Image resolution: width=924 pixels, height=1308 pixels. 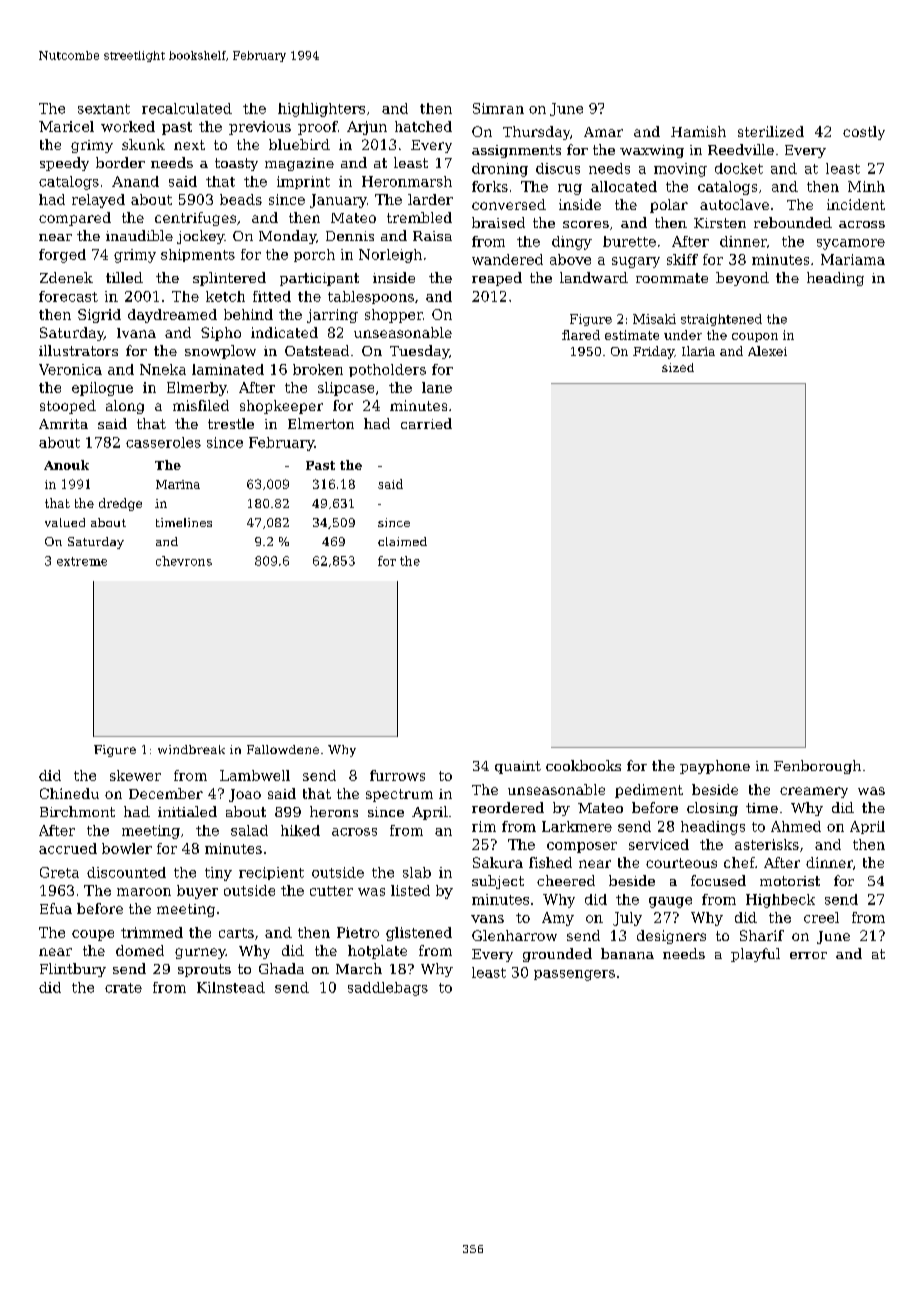 What do you see at coordinates (201, 405) in the screenshot?
I see `misfiled` at bounding box center [201, 405].
